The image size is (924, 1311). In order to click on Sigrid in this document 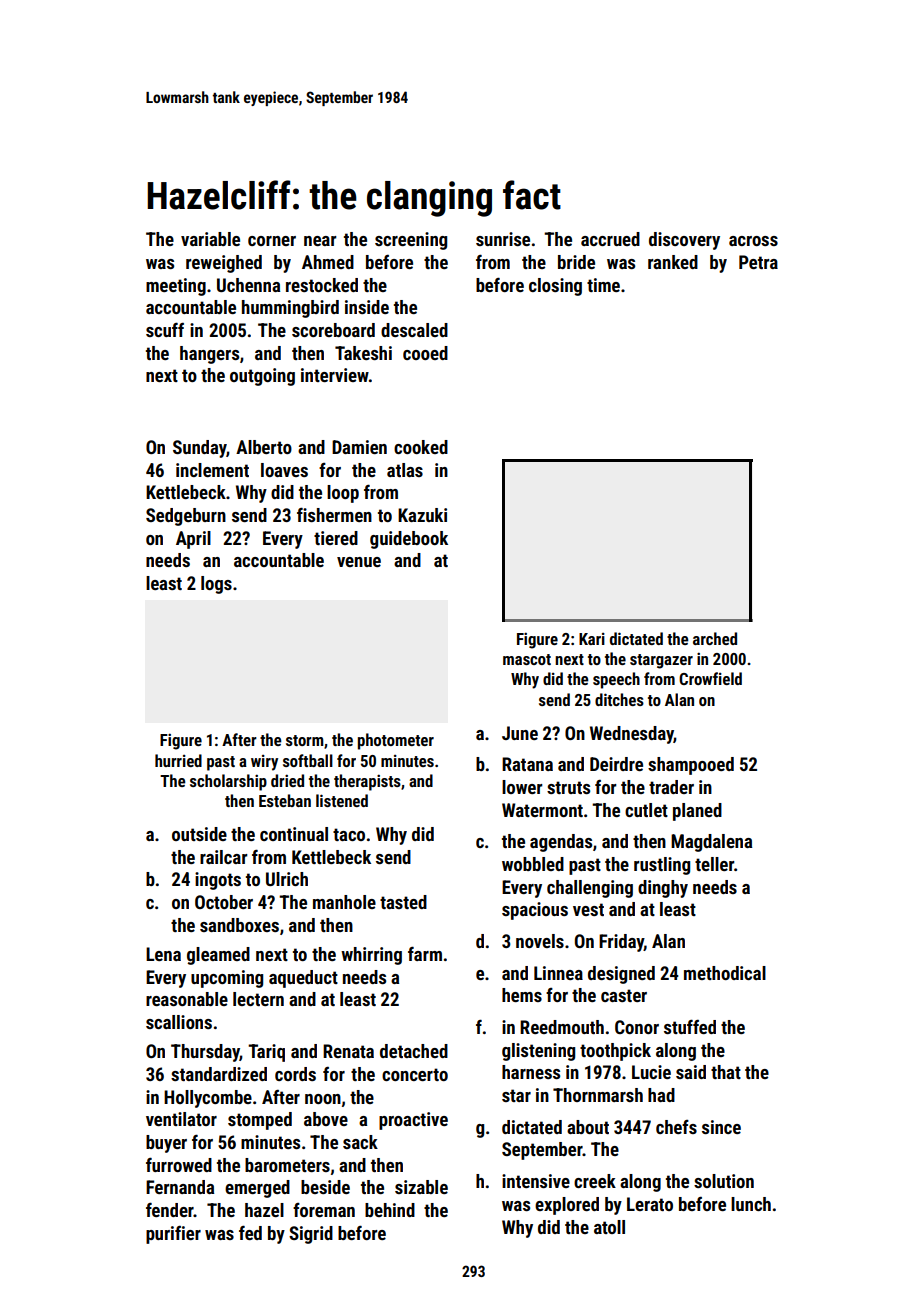, I will do `click(311, 1235)`.
